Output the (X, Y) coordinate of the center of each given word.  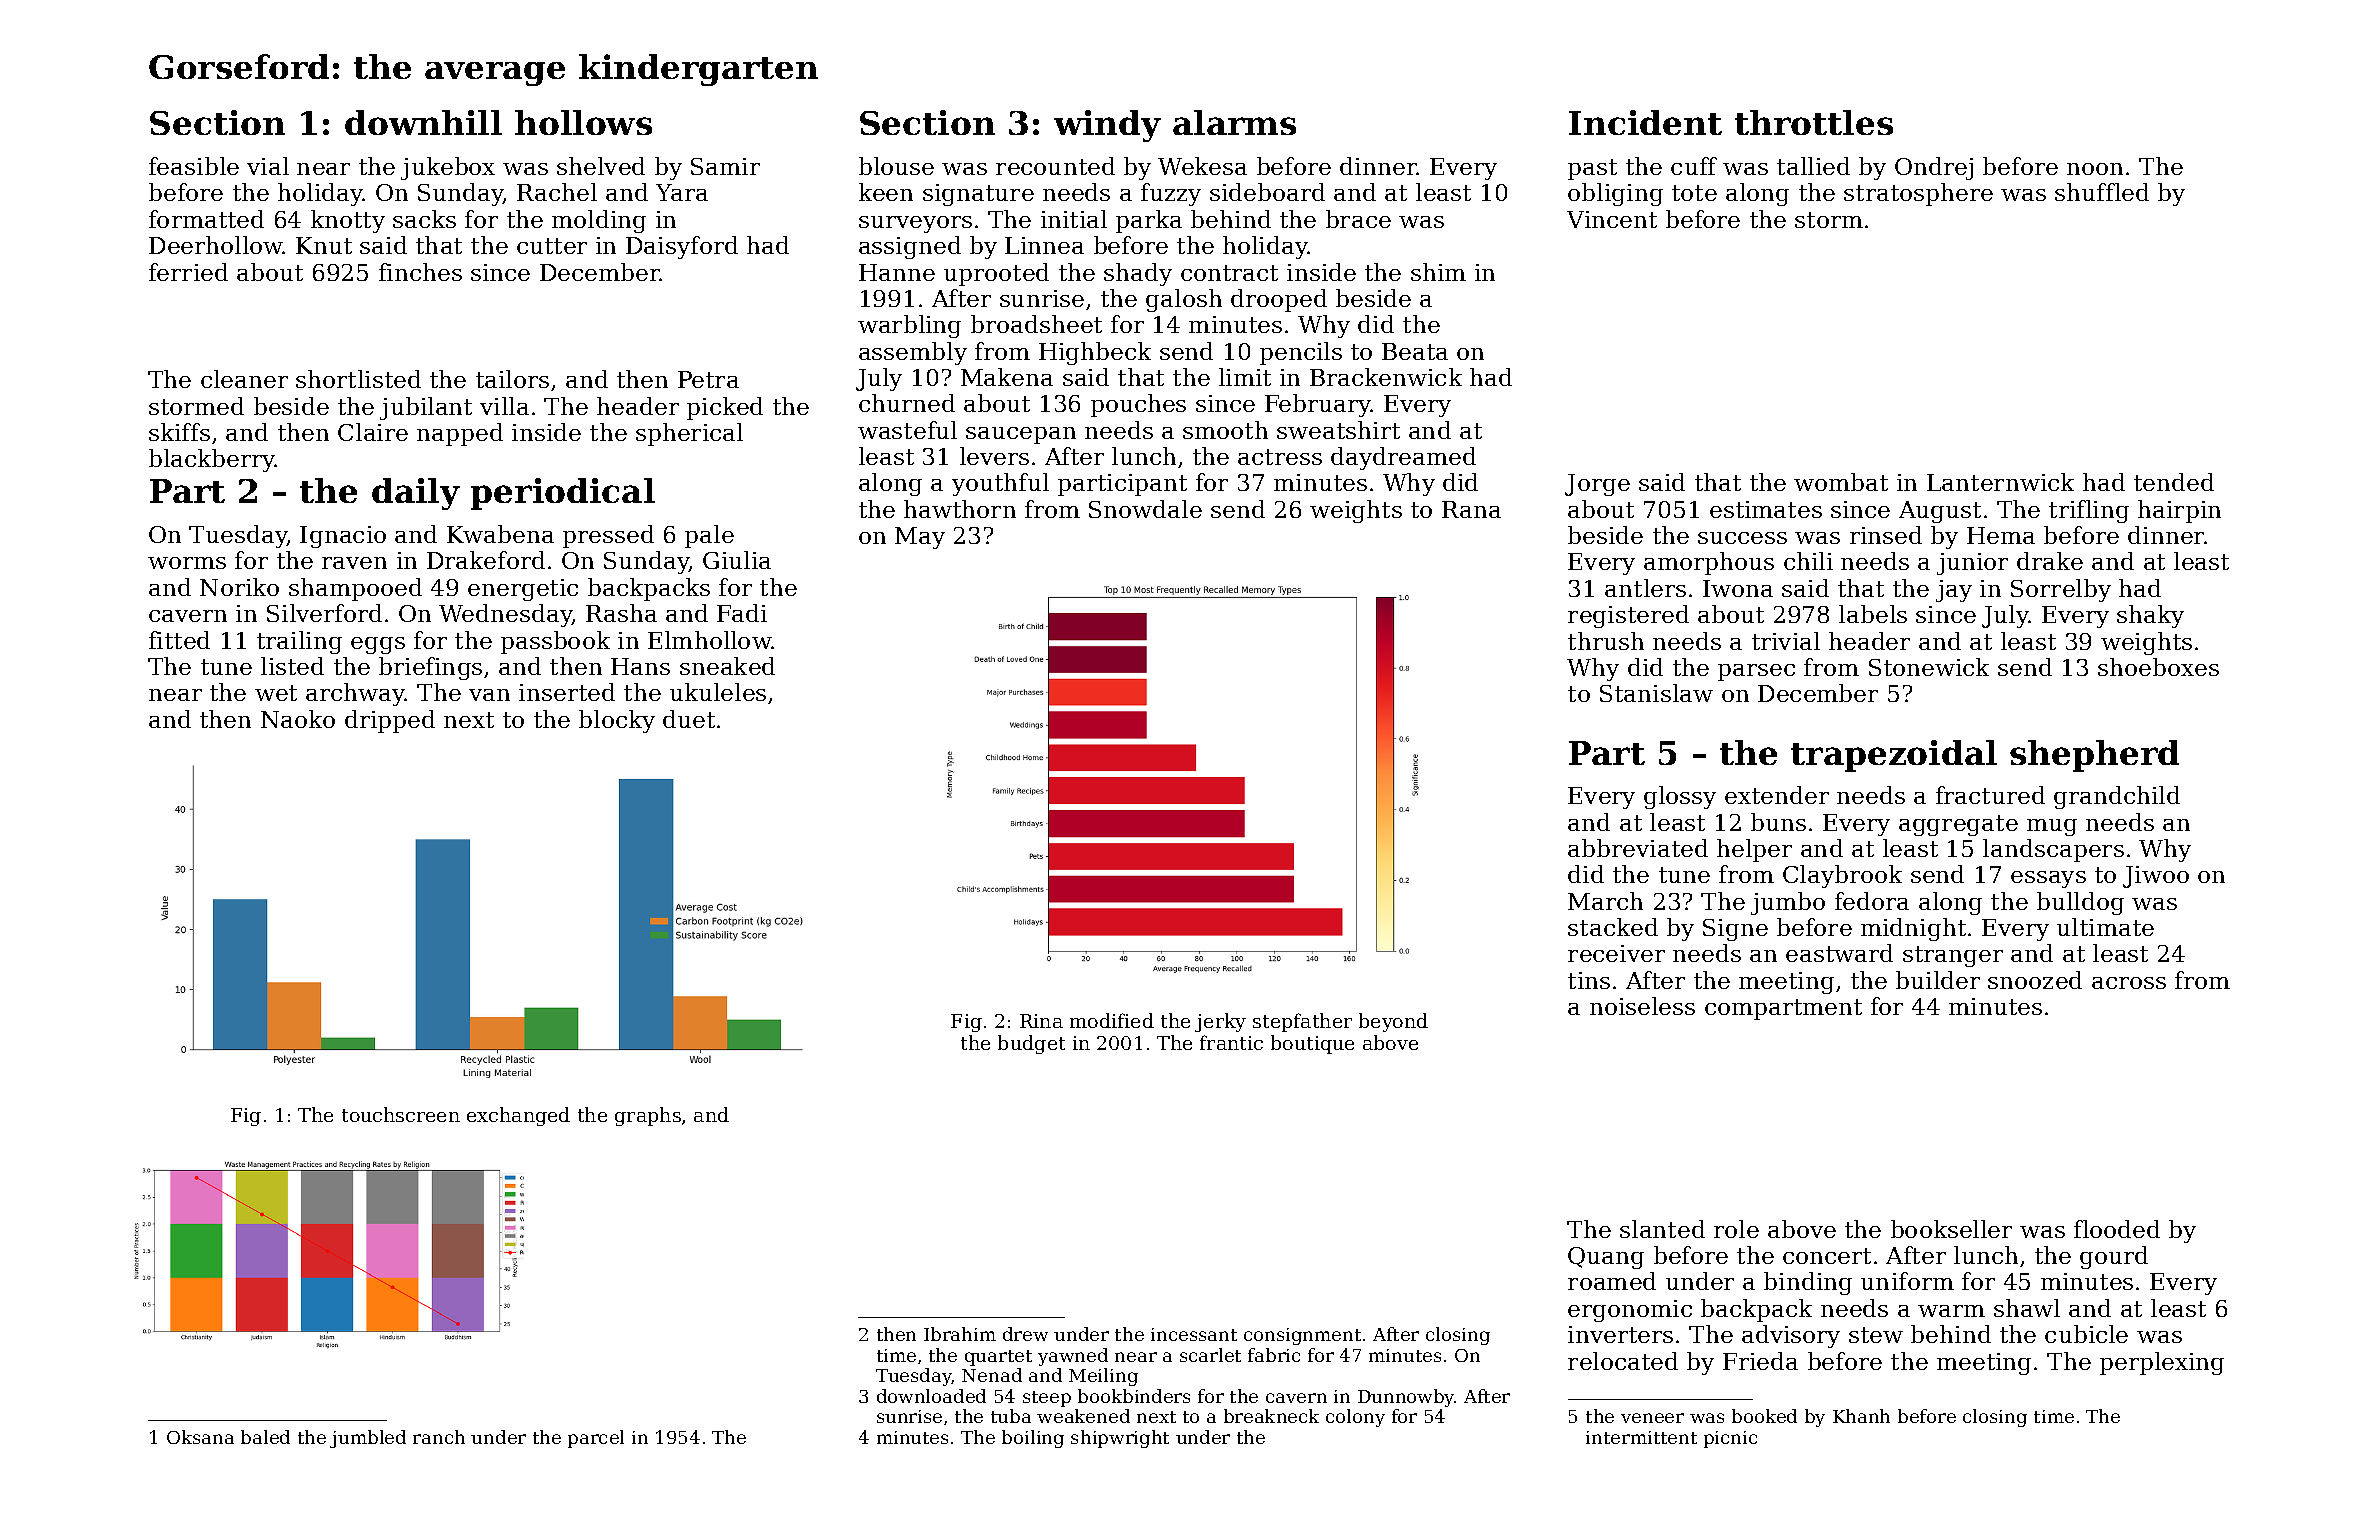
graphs (648, 1116)
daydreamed (1403, 458)
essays (2048, 879)
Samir (725, 166)
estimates (1766, 509)
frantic (1231, 1042)
